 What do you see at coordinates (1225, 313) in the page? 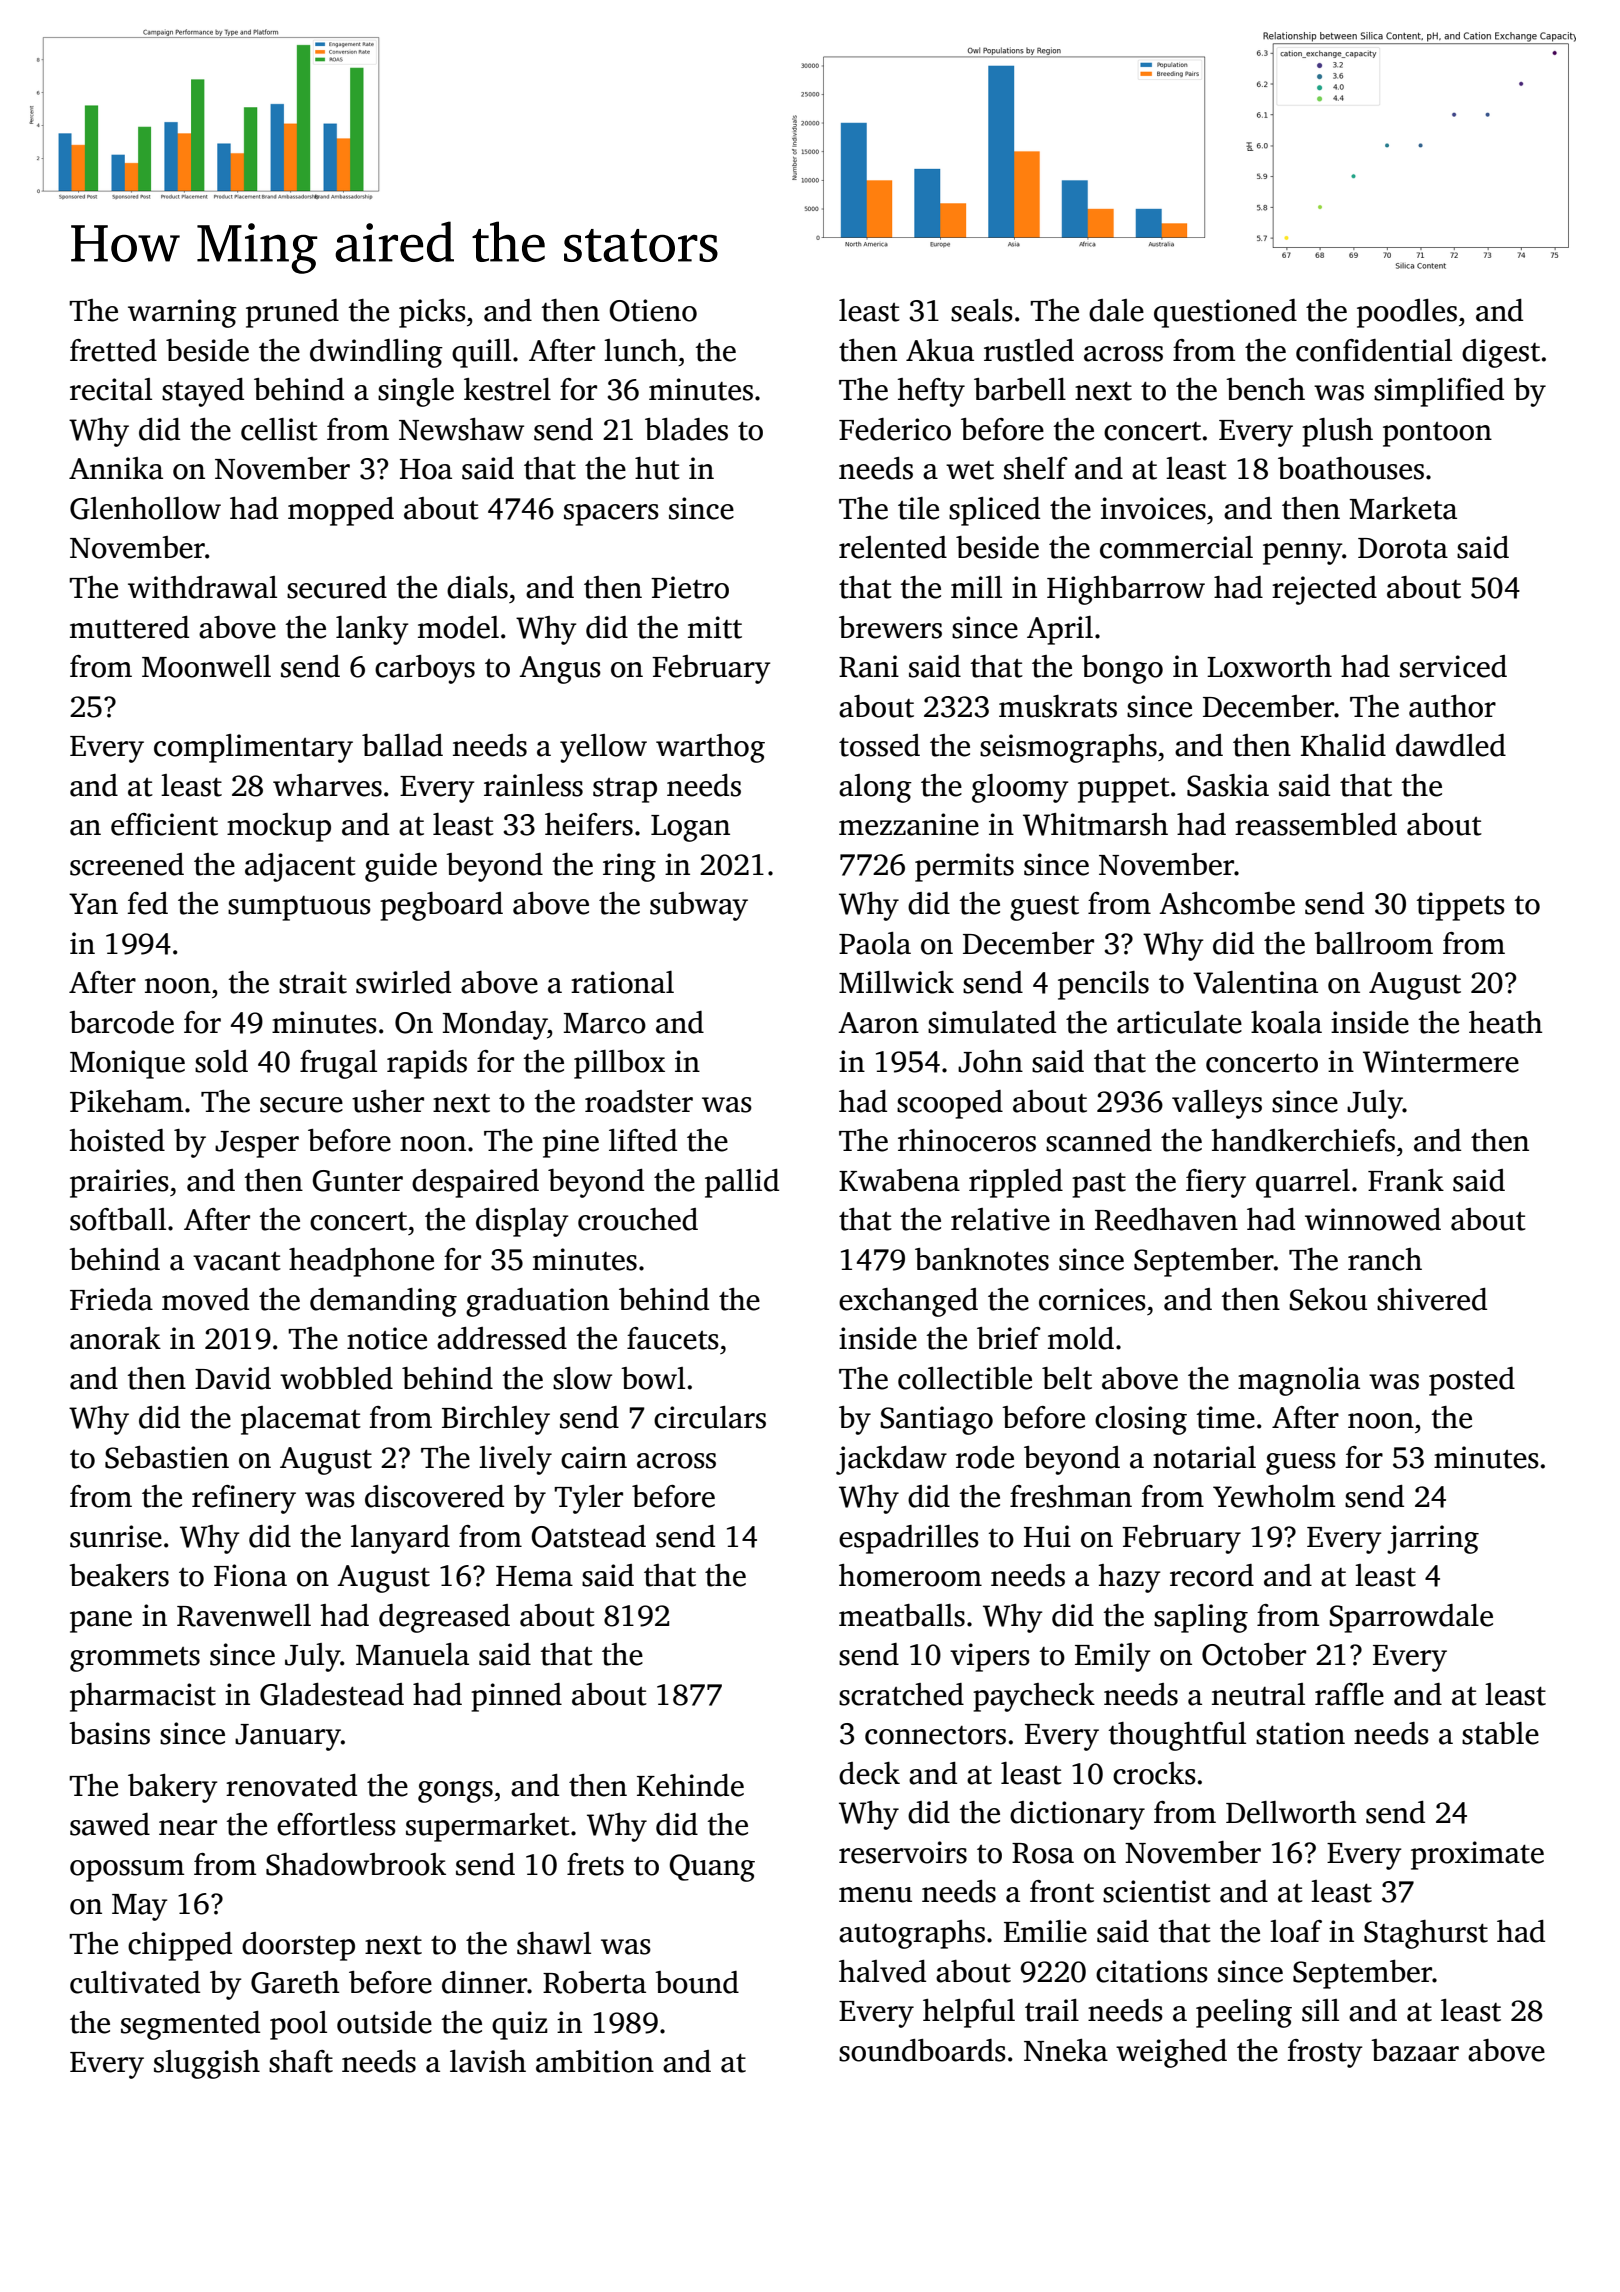
I see `questioned` at bounding box center [1225, 313].
